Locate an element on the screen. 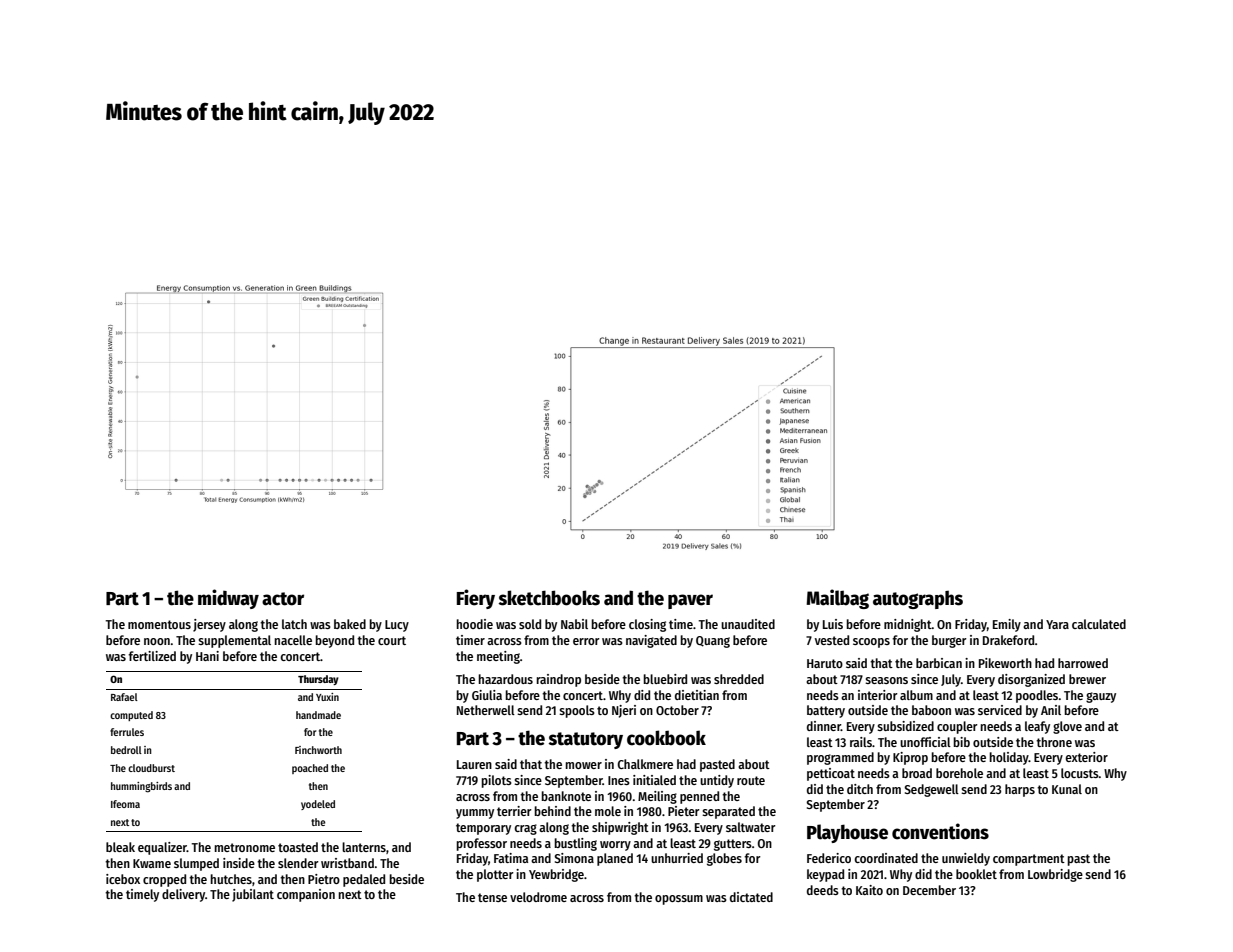 This screenshot has height=952, width=1233. harrowed is located at coordinates (1083, 663).
